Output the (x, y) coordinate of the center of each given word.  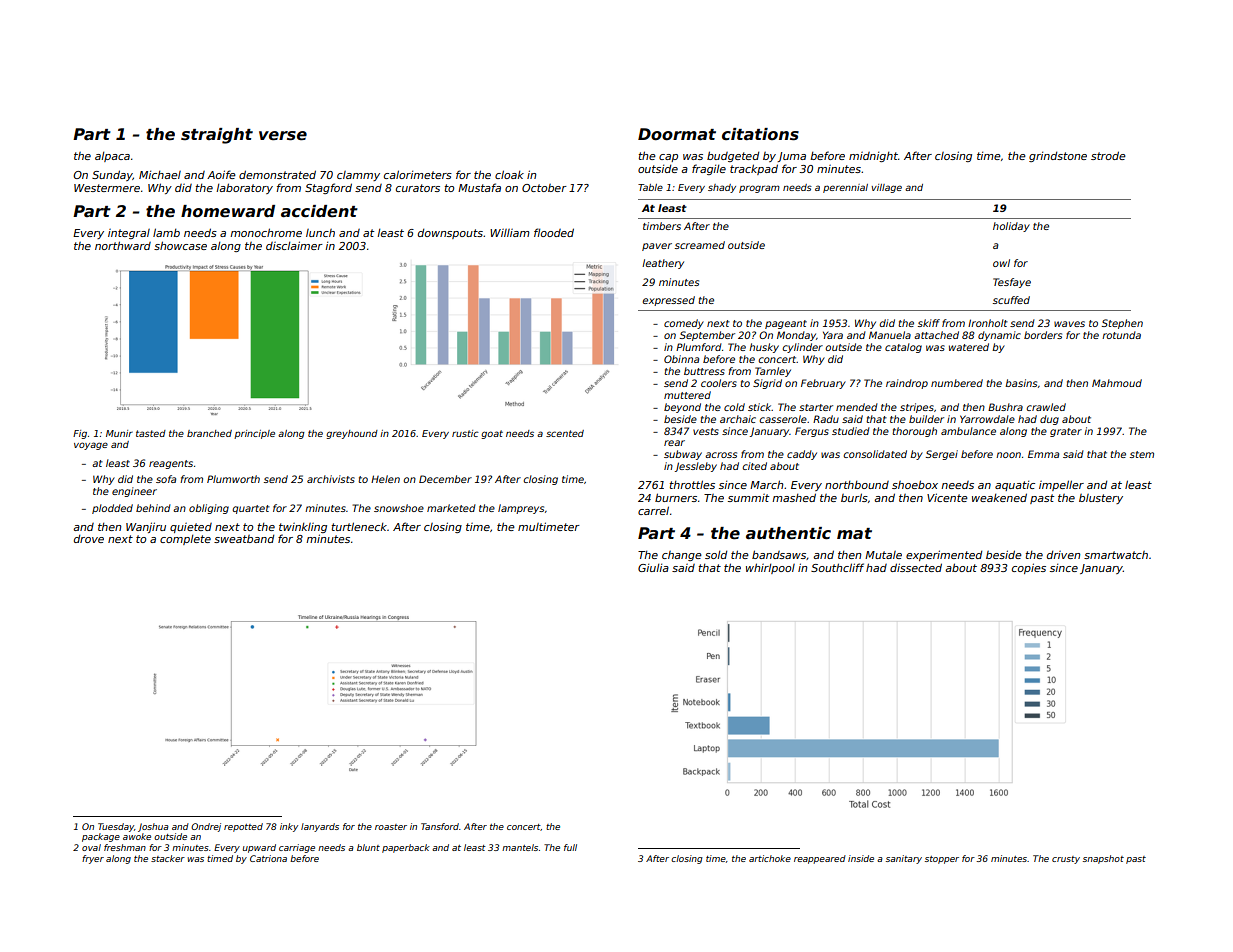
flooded (554, 232)
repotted (243, 827)
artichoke (770, 858)
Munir (119, 433)
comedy (684, 324)
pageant (786, 324)
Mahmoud (1117, 383)
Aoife (221, 174)
